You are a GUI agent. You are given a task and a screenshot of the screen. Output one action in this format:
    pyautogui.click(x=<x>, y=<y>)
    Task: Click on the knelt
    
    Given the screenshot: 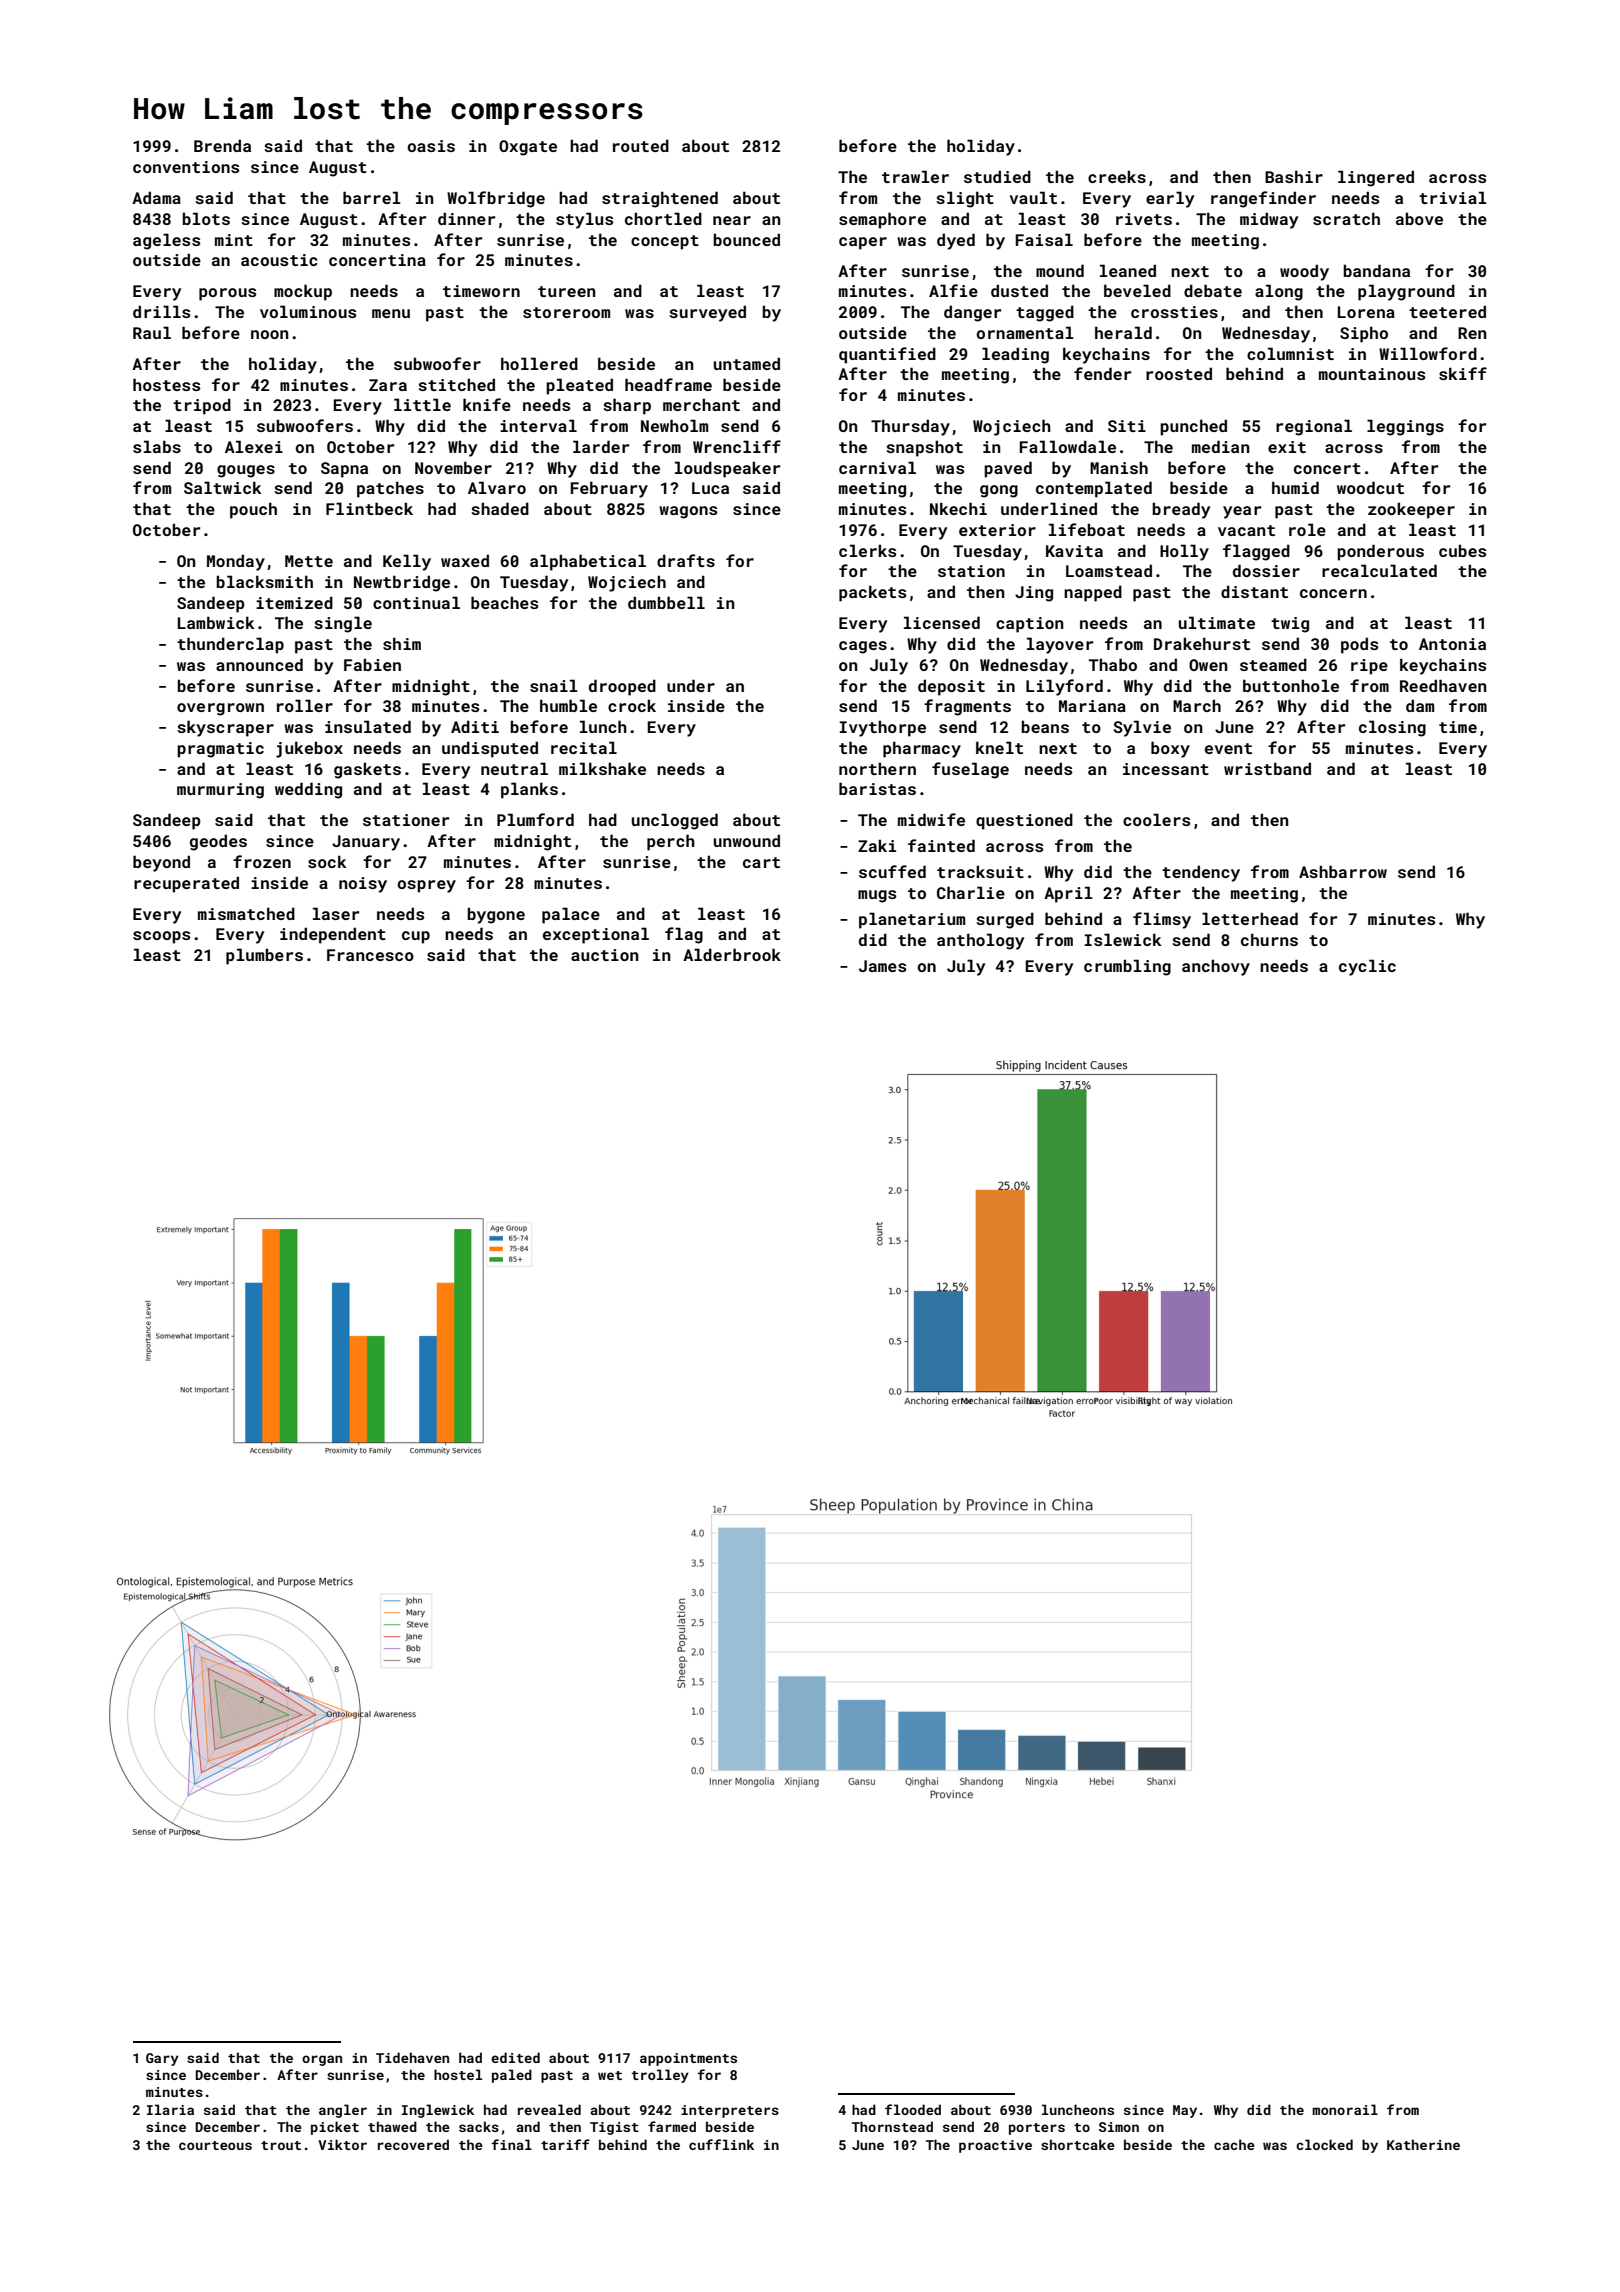 What is the action you would take?
    pyautogui.click(x=999, y=747)
